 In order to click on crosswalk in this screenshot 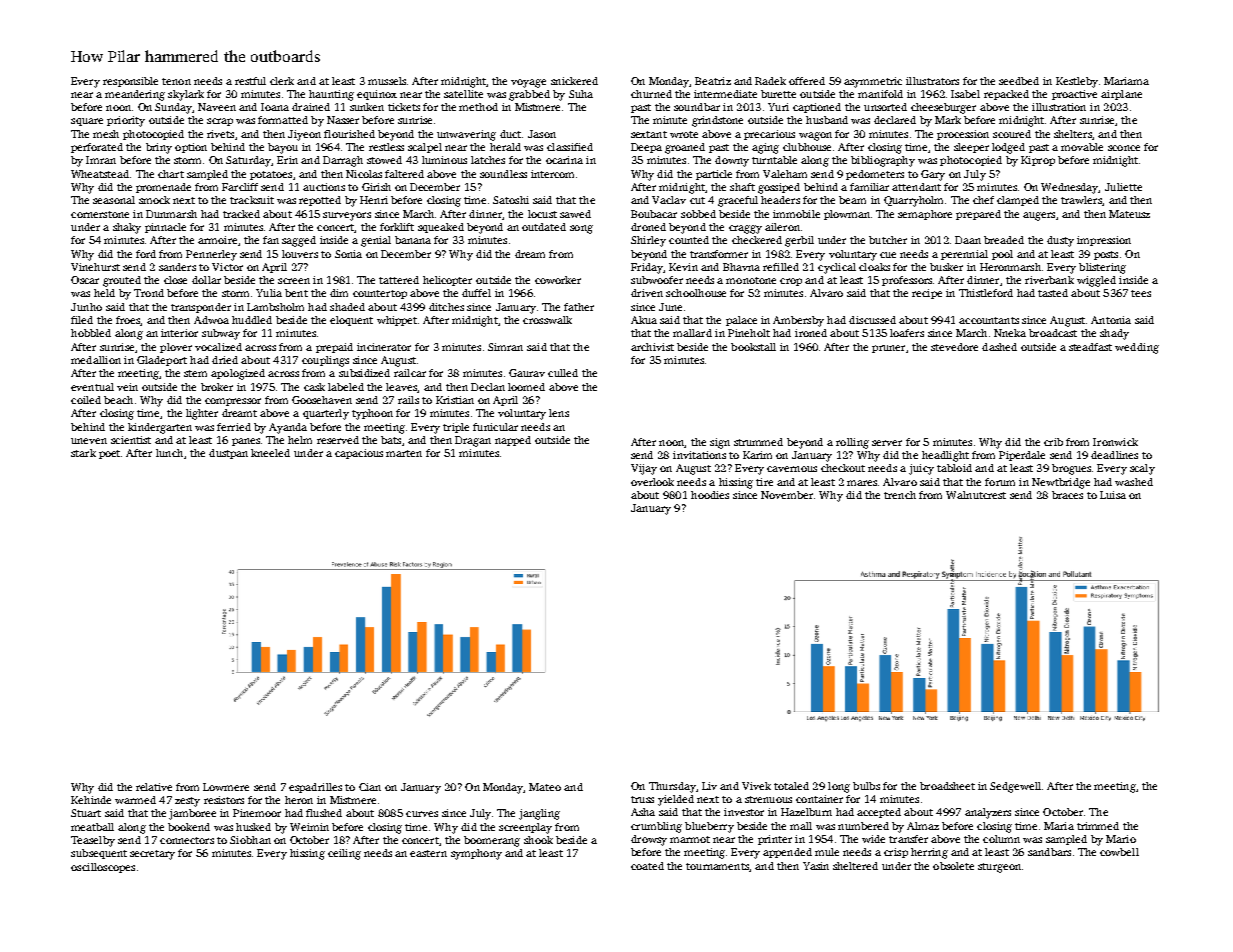, I will do `click(547, 320)`.
